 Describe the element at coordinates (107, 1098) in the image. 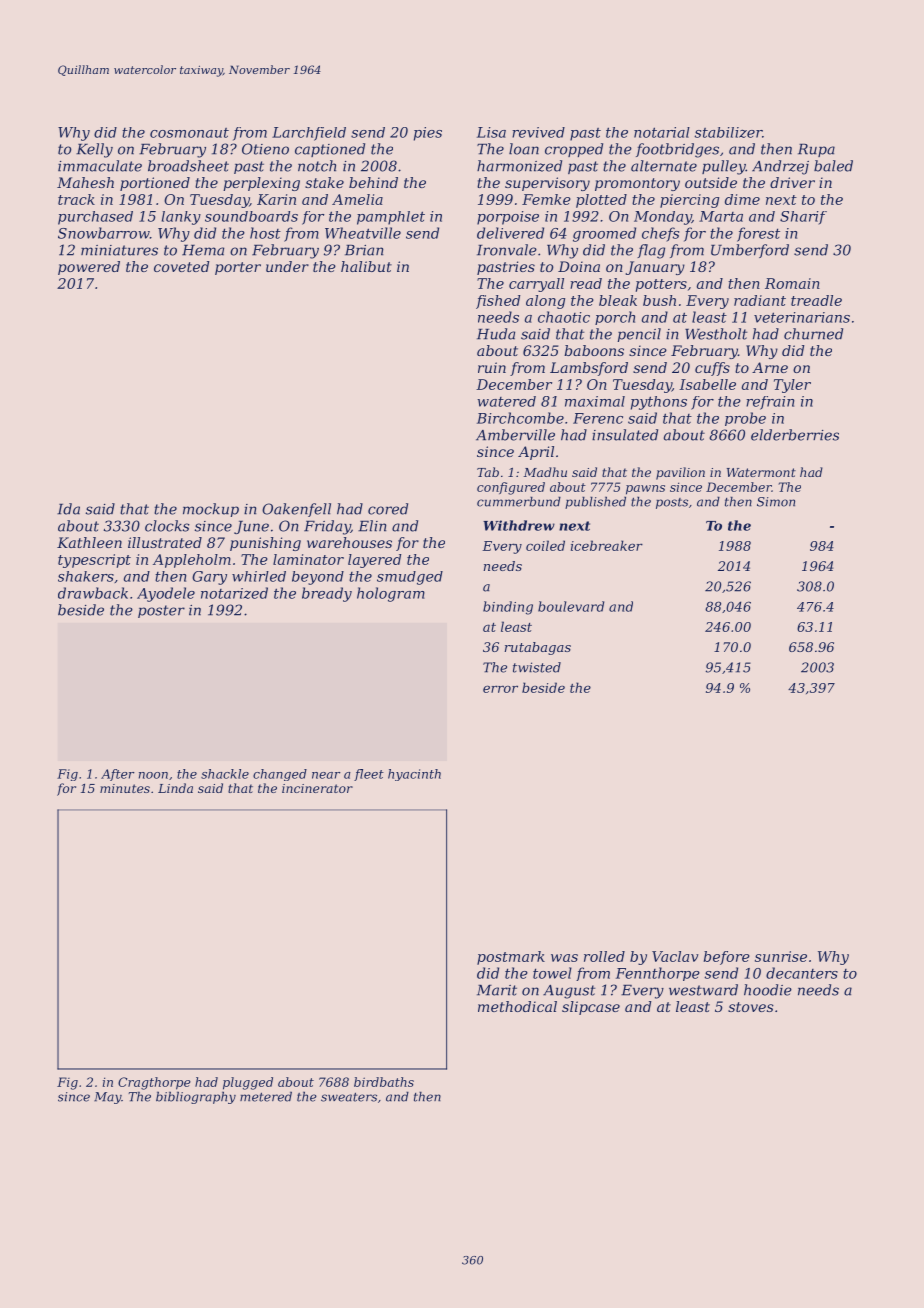

I see `May` at that location.
